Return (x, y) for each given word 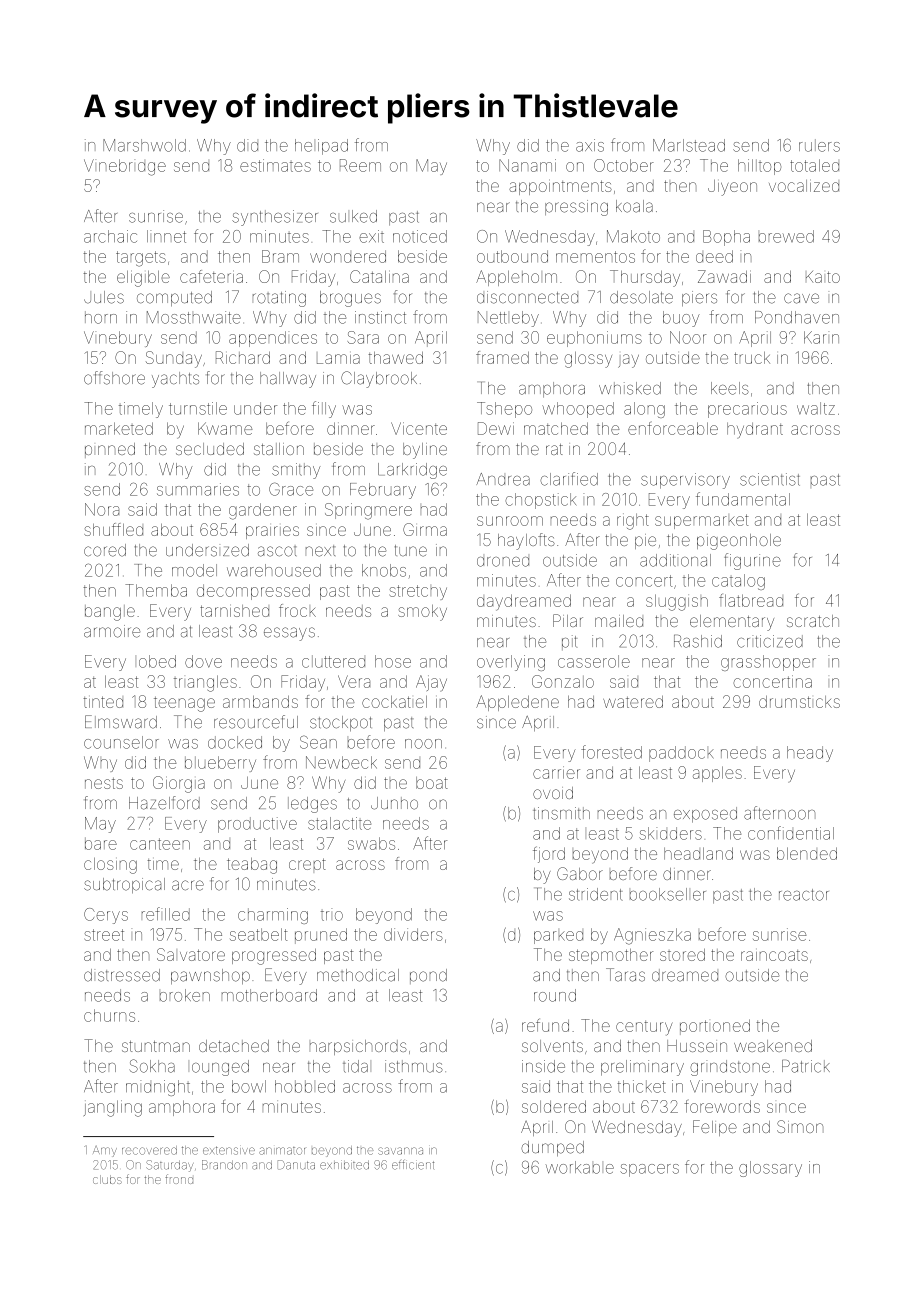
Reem (360, 165)
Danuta (296, 1165)
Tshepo (504, 410)
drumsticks (799, 702)
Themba (156, 590)
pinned (110, 450)
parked (558, 937)
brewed (786, 236)
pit (569, 642)
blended (807, 853)
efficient (413, 1165)
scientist (770, 479)
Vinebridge (125, 167)
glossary (770, 1169)
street (104, 935)
